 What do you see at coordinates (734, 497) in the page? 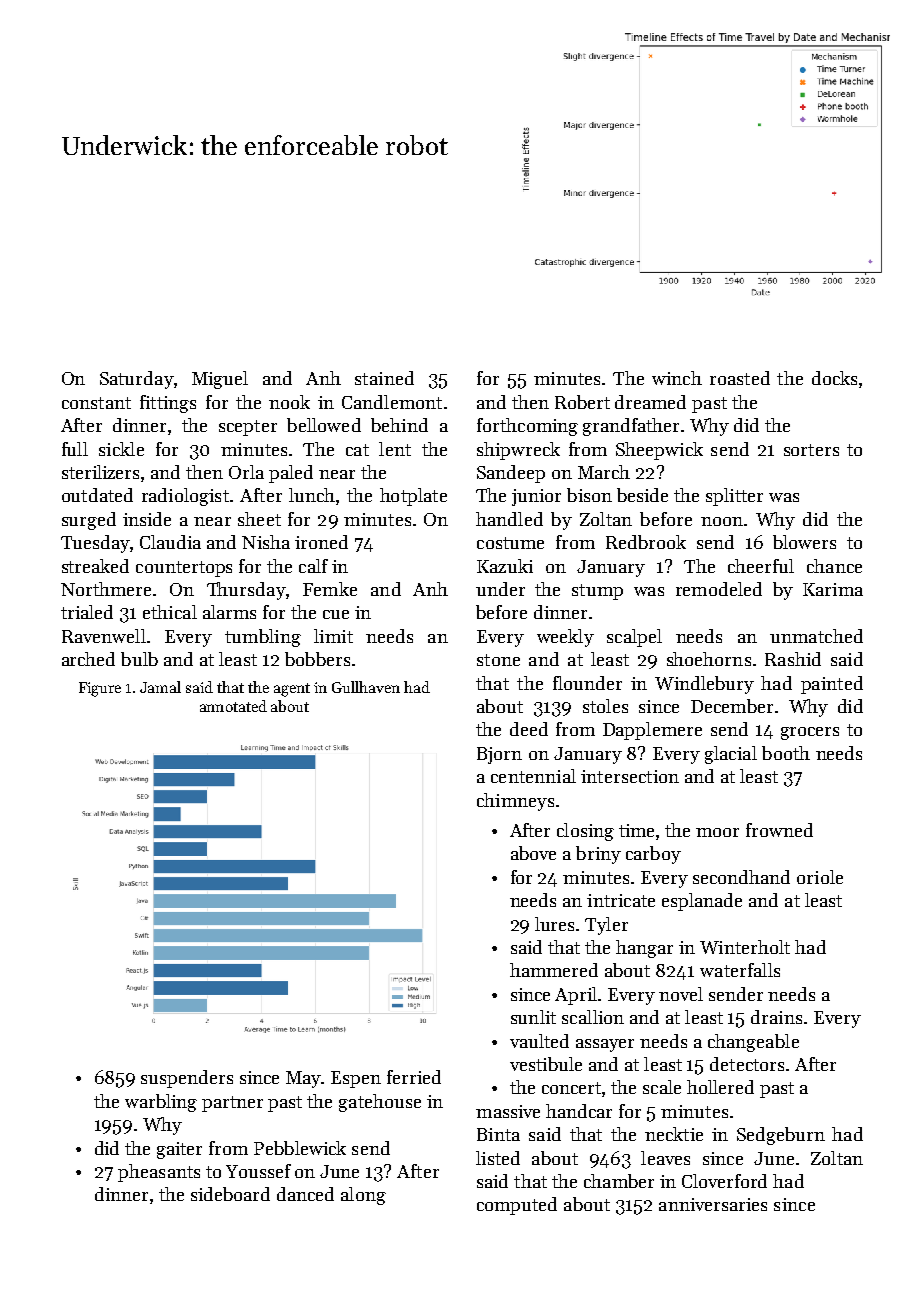
I see `splitter` at bounding box center [734, 497].
